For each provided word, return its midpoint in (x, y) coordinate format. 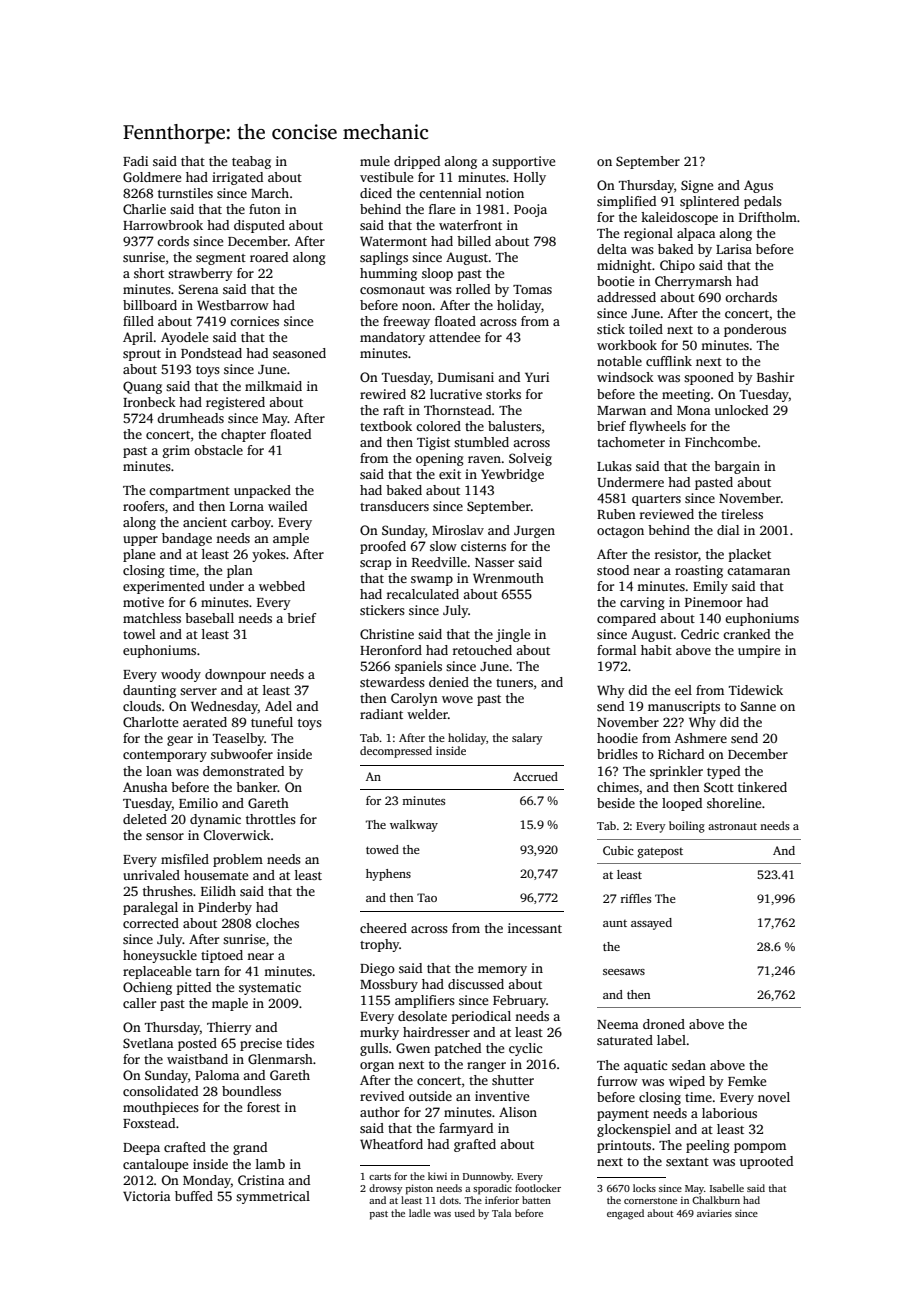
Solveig (530, 459)
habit (656, 650)
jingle (513, 635)
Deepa (141, 1149)
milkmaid (273, 386)
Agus (758, 186)
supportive (523, 162)
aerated (205, 722)
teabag (251, 162)
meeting (686, 395)
